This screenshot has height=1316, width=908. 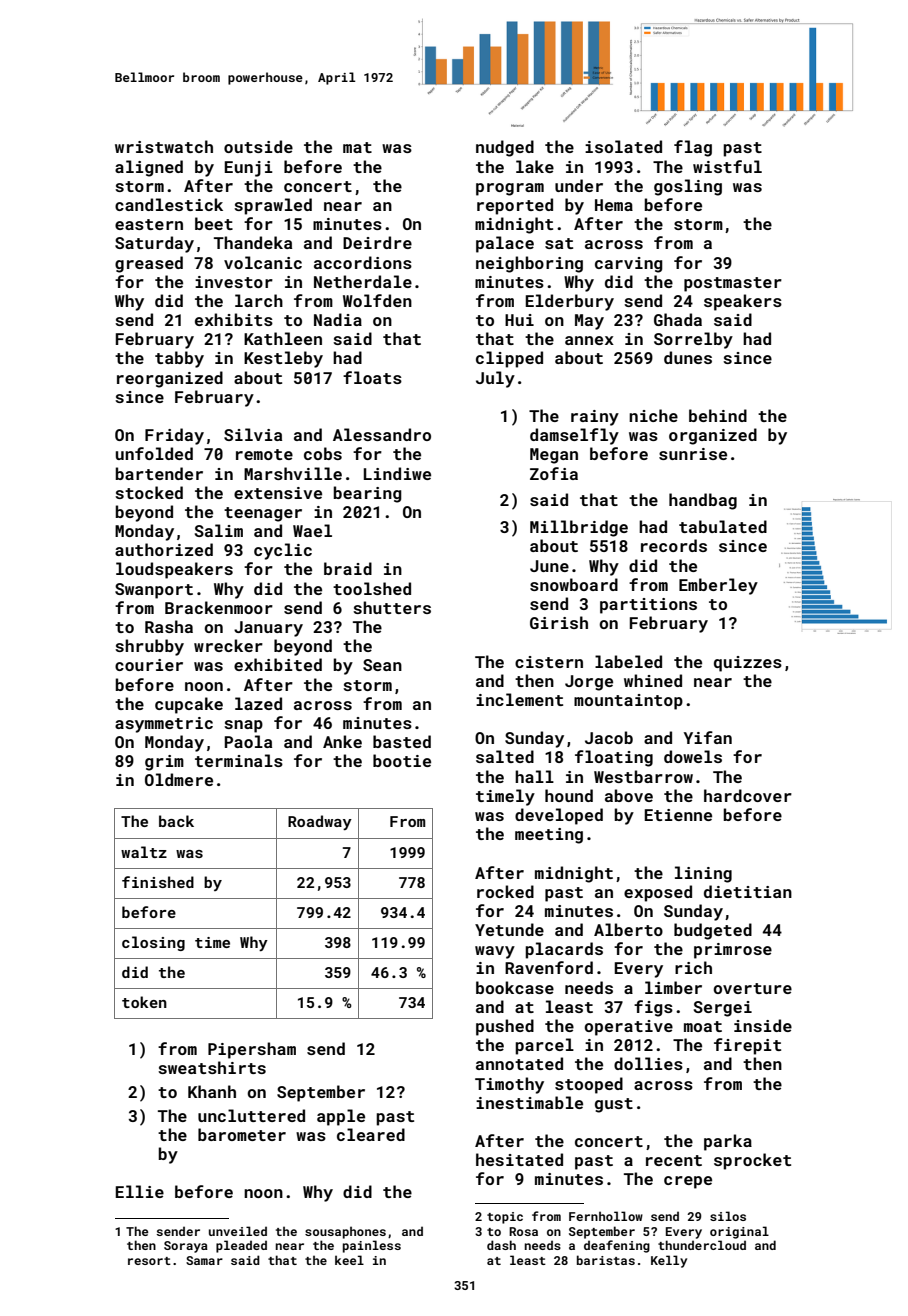 What do you see at coordinates (278, 664) in the screenshot?
I see `exhibited` at bounding box center [278, 664].
